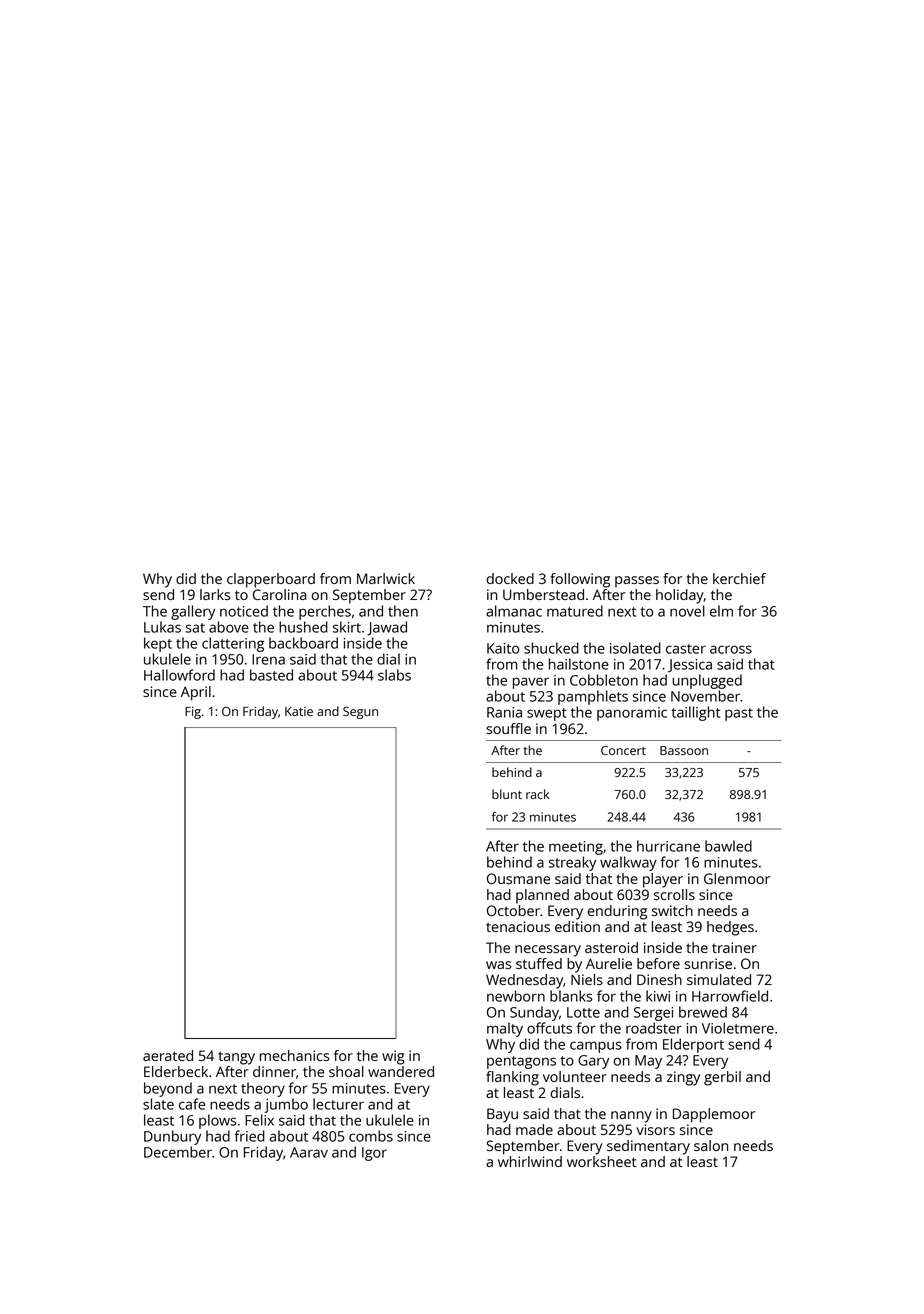 The width and height of the document is (924, 1314). What do you see at coordinates (168, 1055) in the document?
I see `aerated` at bounding box center [168, 1055].
